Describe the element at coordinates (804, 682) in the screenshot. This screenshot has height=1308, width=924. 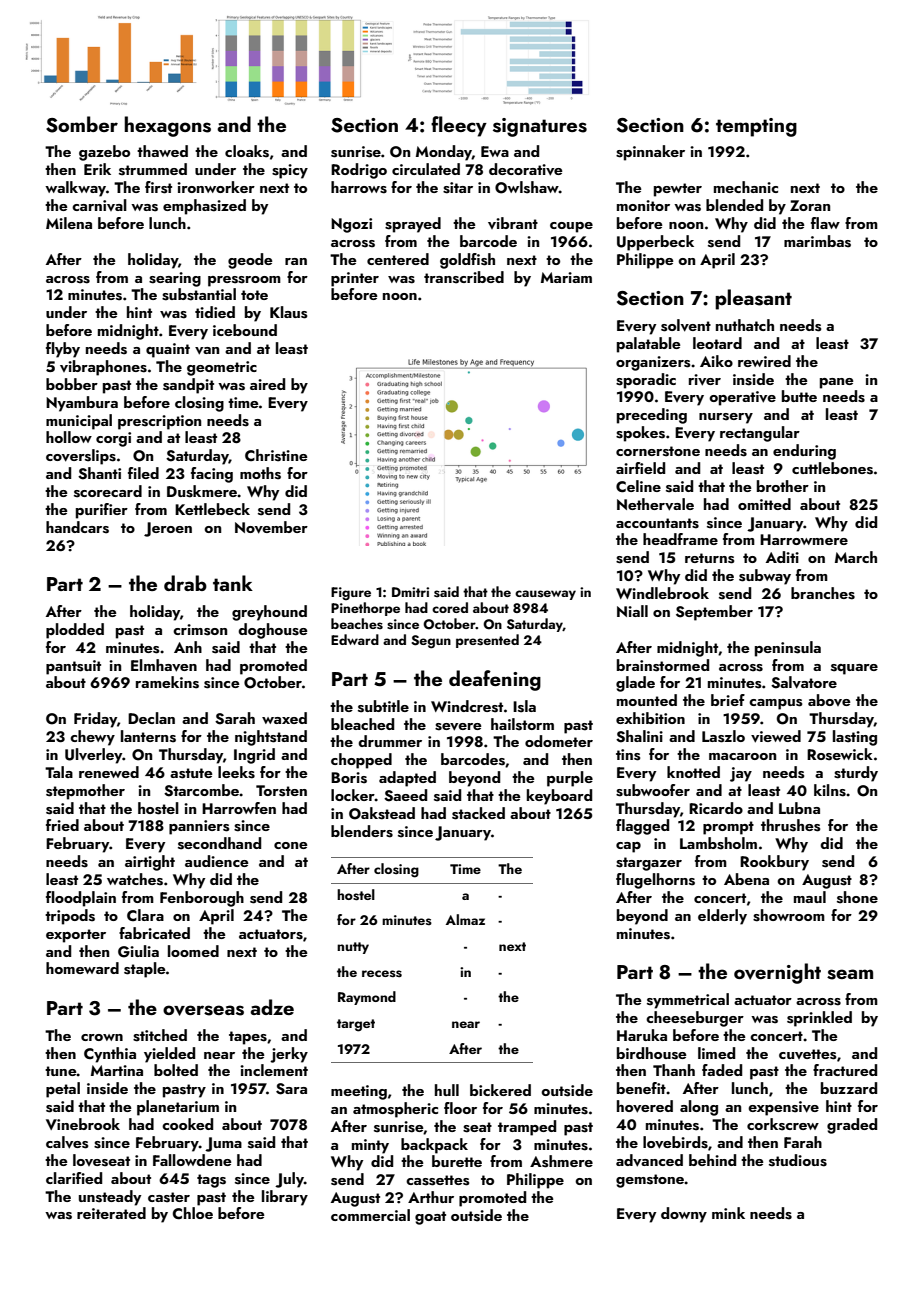
I see `Salvatore` at that location.
